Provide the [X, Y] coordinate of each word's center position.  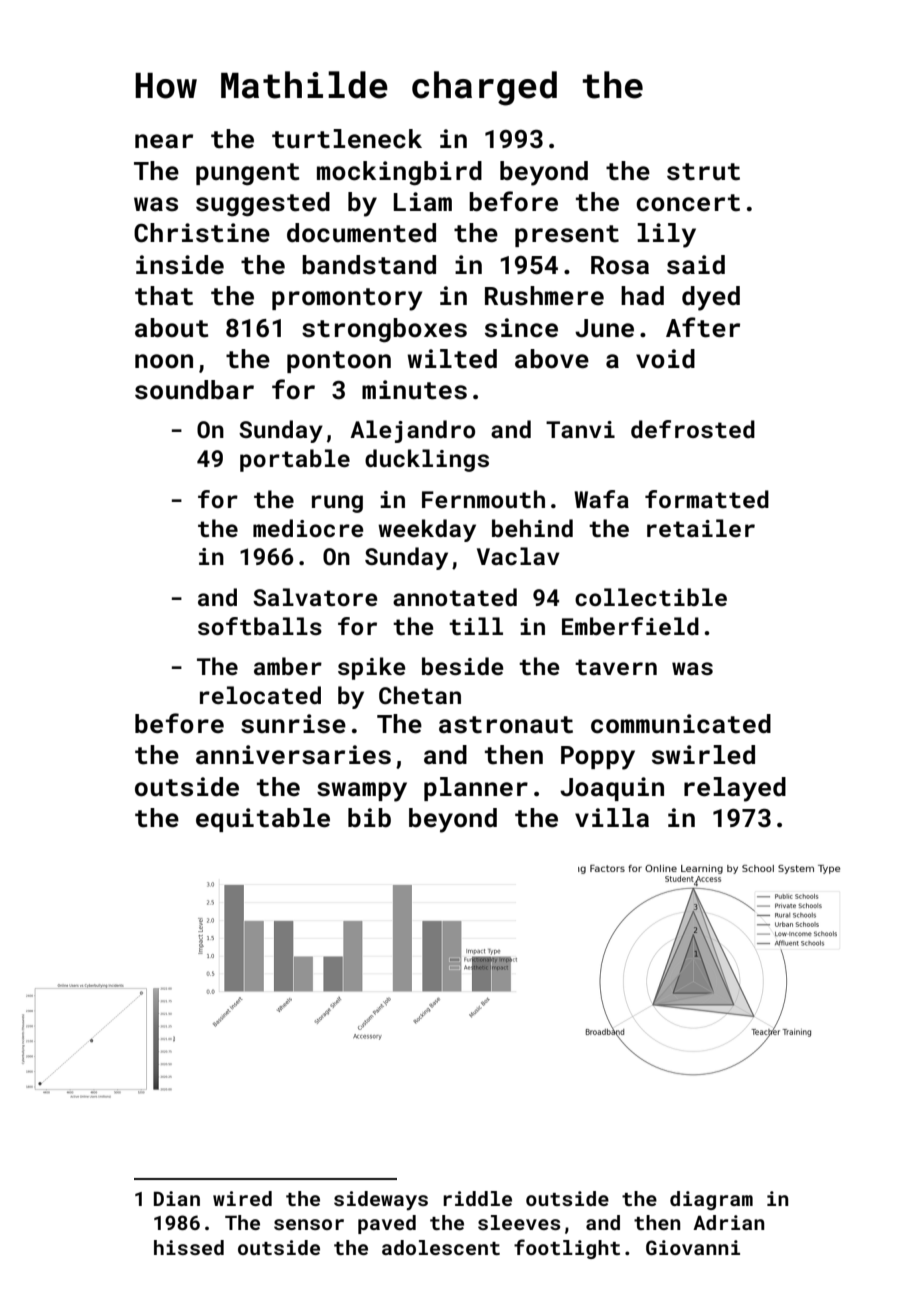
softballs [260, 626]
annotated [455, 597]
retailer [701, 528]
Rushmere [544, 296]
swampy [362, 792]
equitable [263, 820]
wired [242, 1198]
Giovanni [693, 1247]
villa [612, 818]
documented [361, 233]
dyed [711, 298]
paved [387, 1224]
